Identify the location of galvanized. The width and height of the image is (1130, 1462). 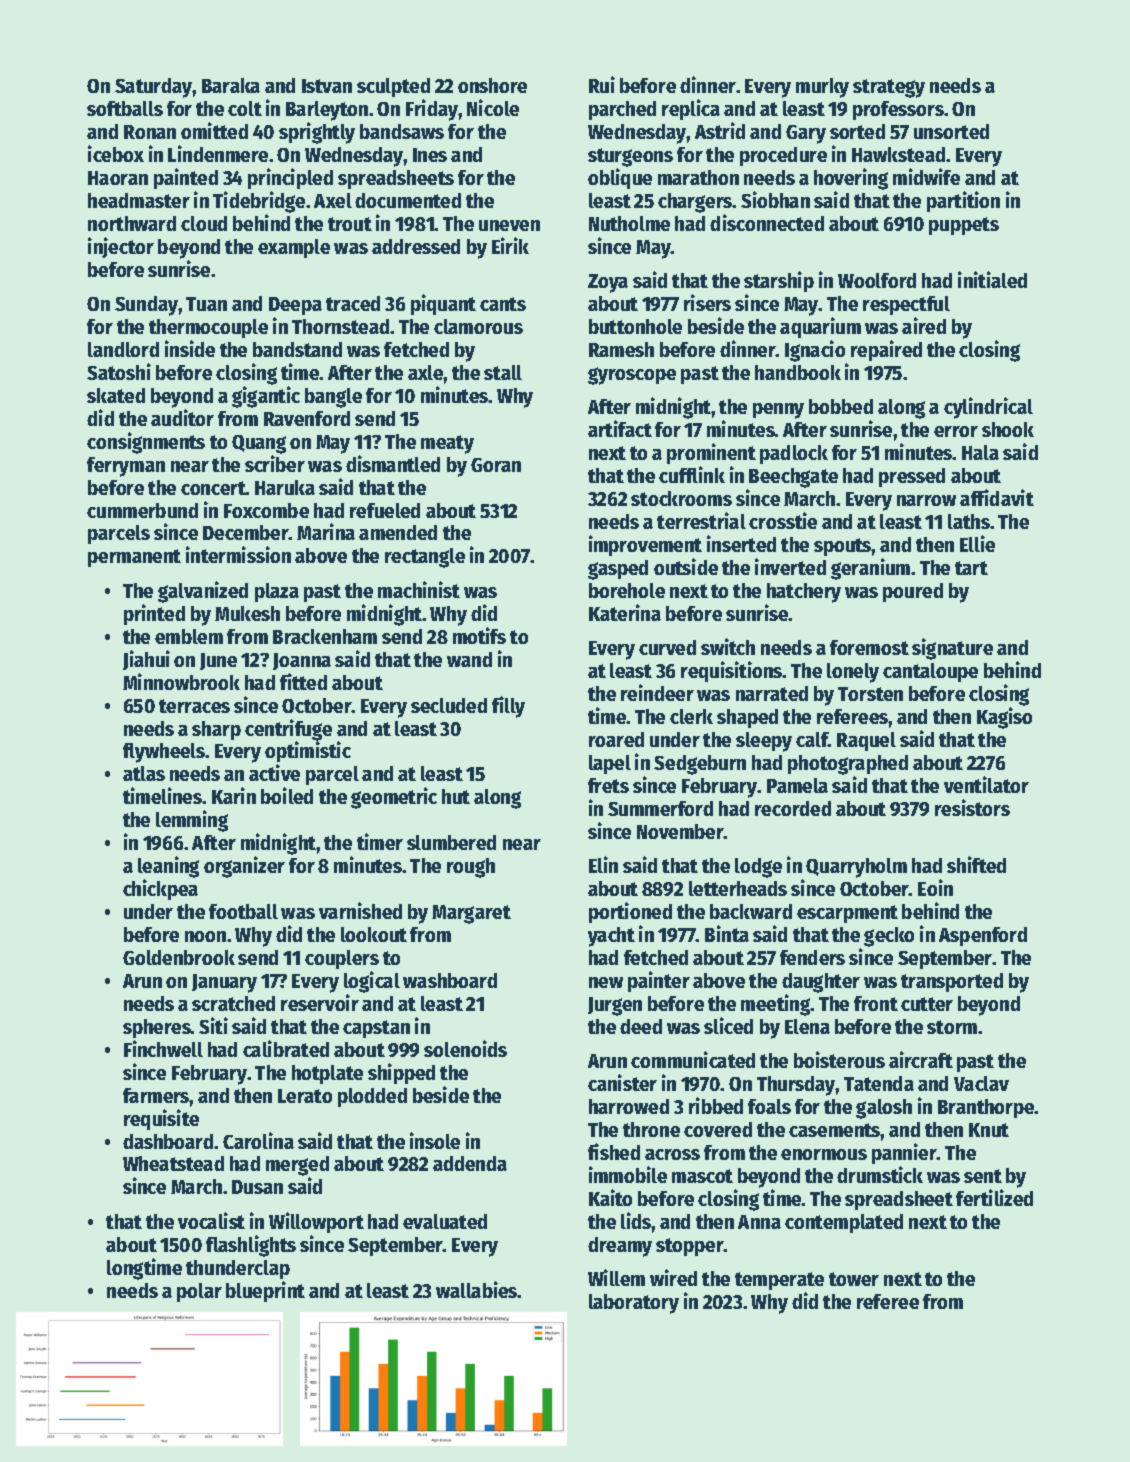
(203, 592).
